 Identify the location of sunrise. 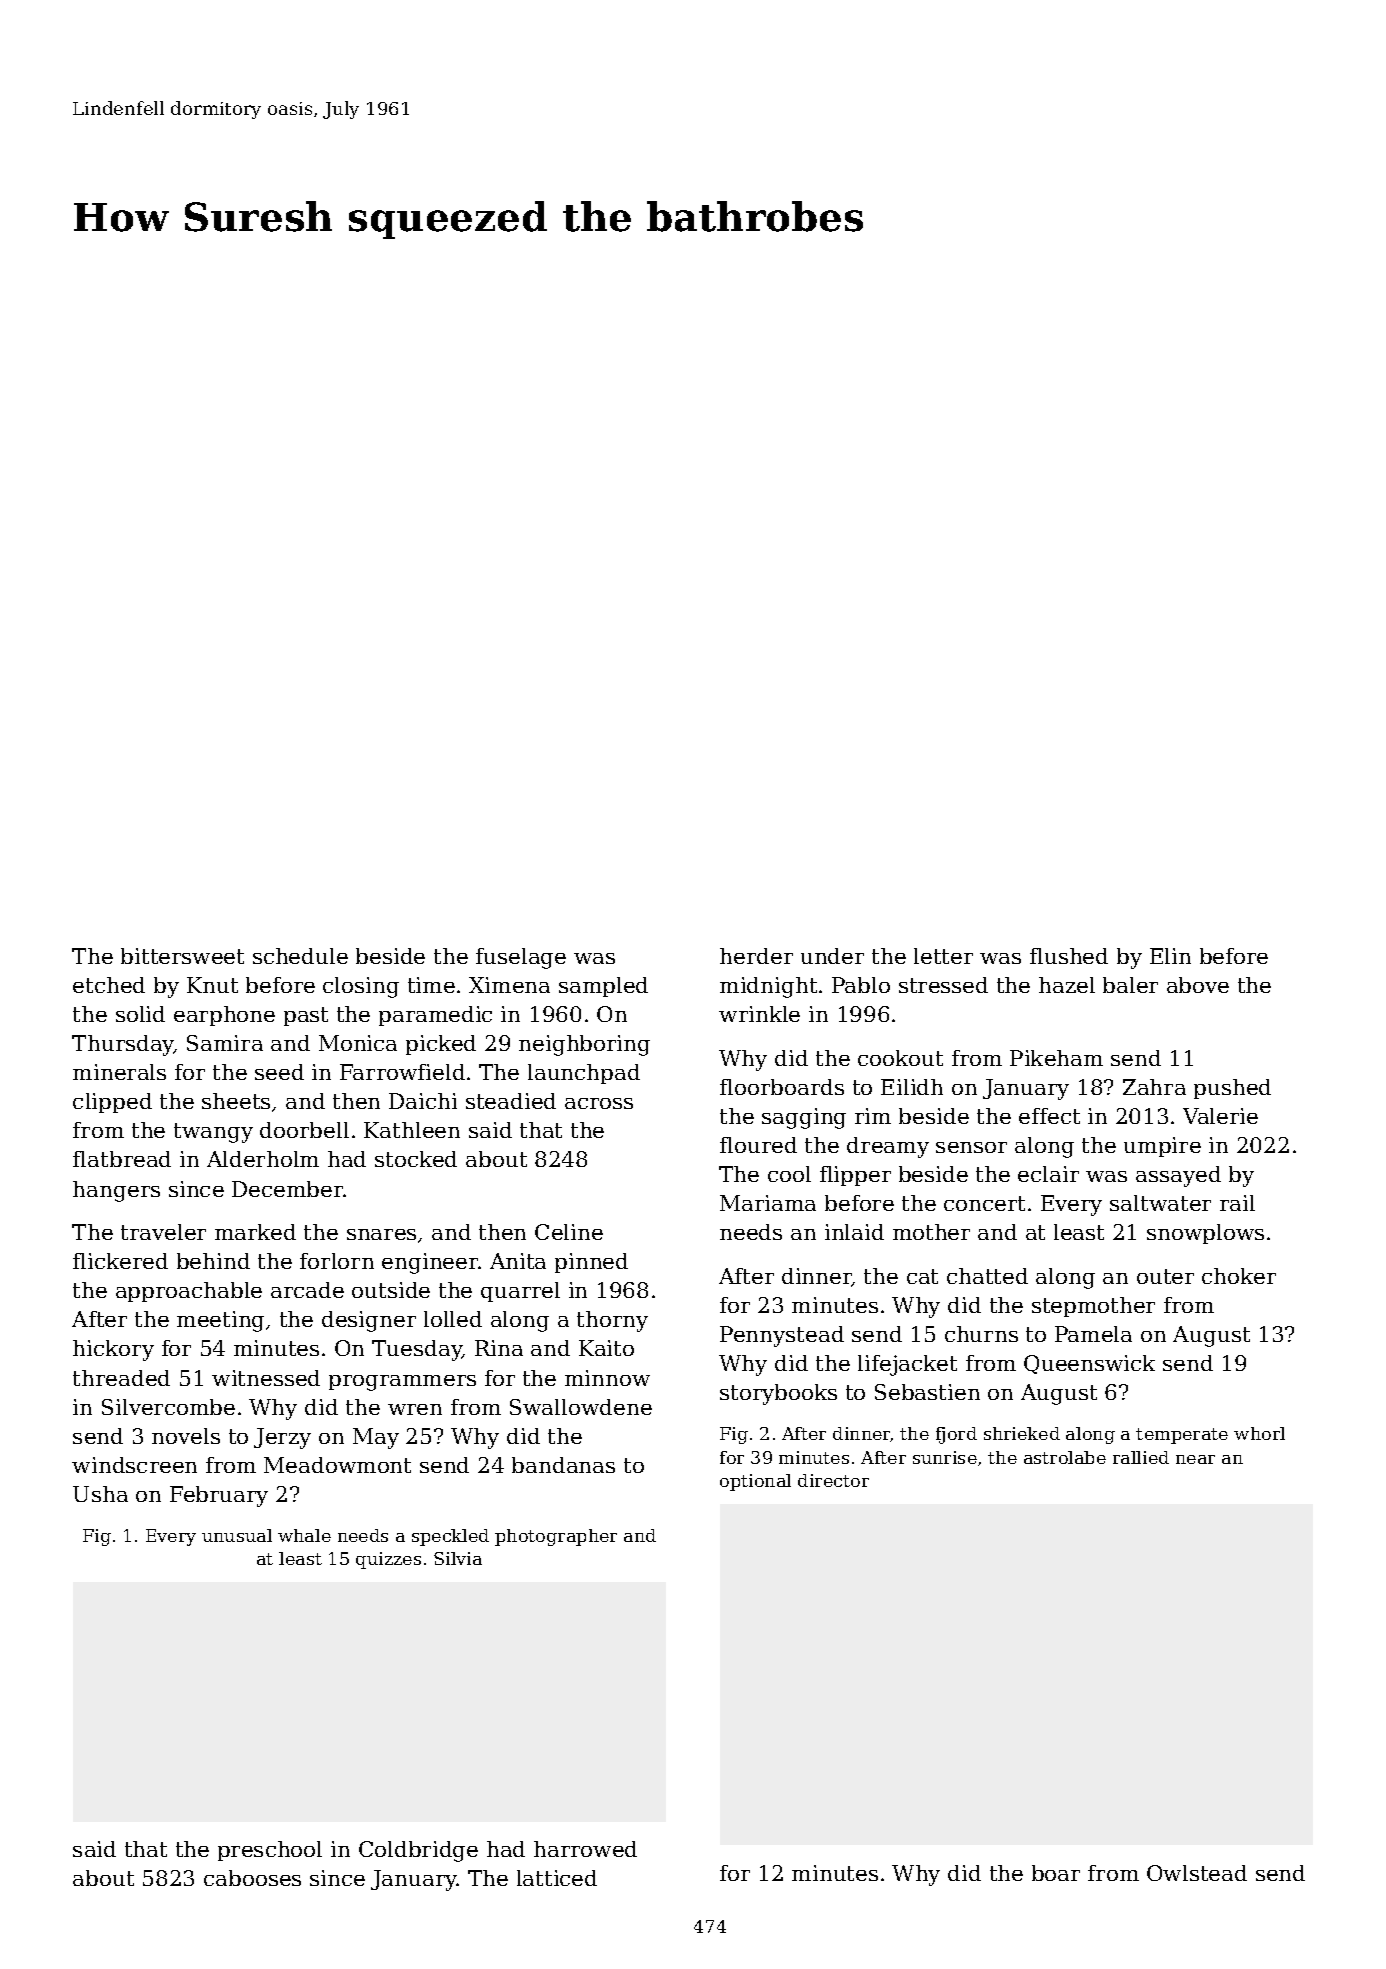
(945, 1457).
